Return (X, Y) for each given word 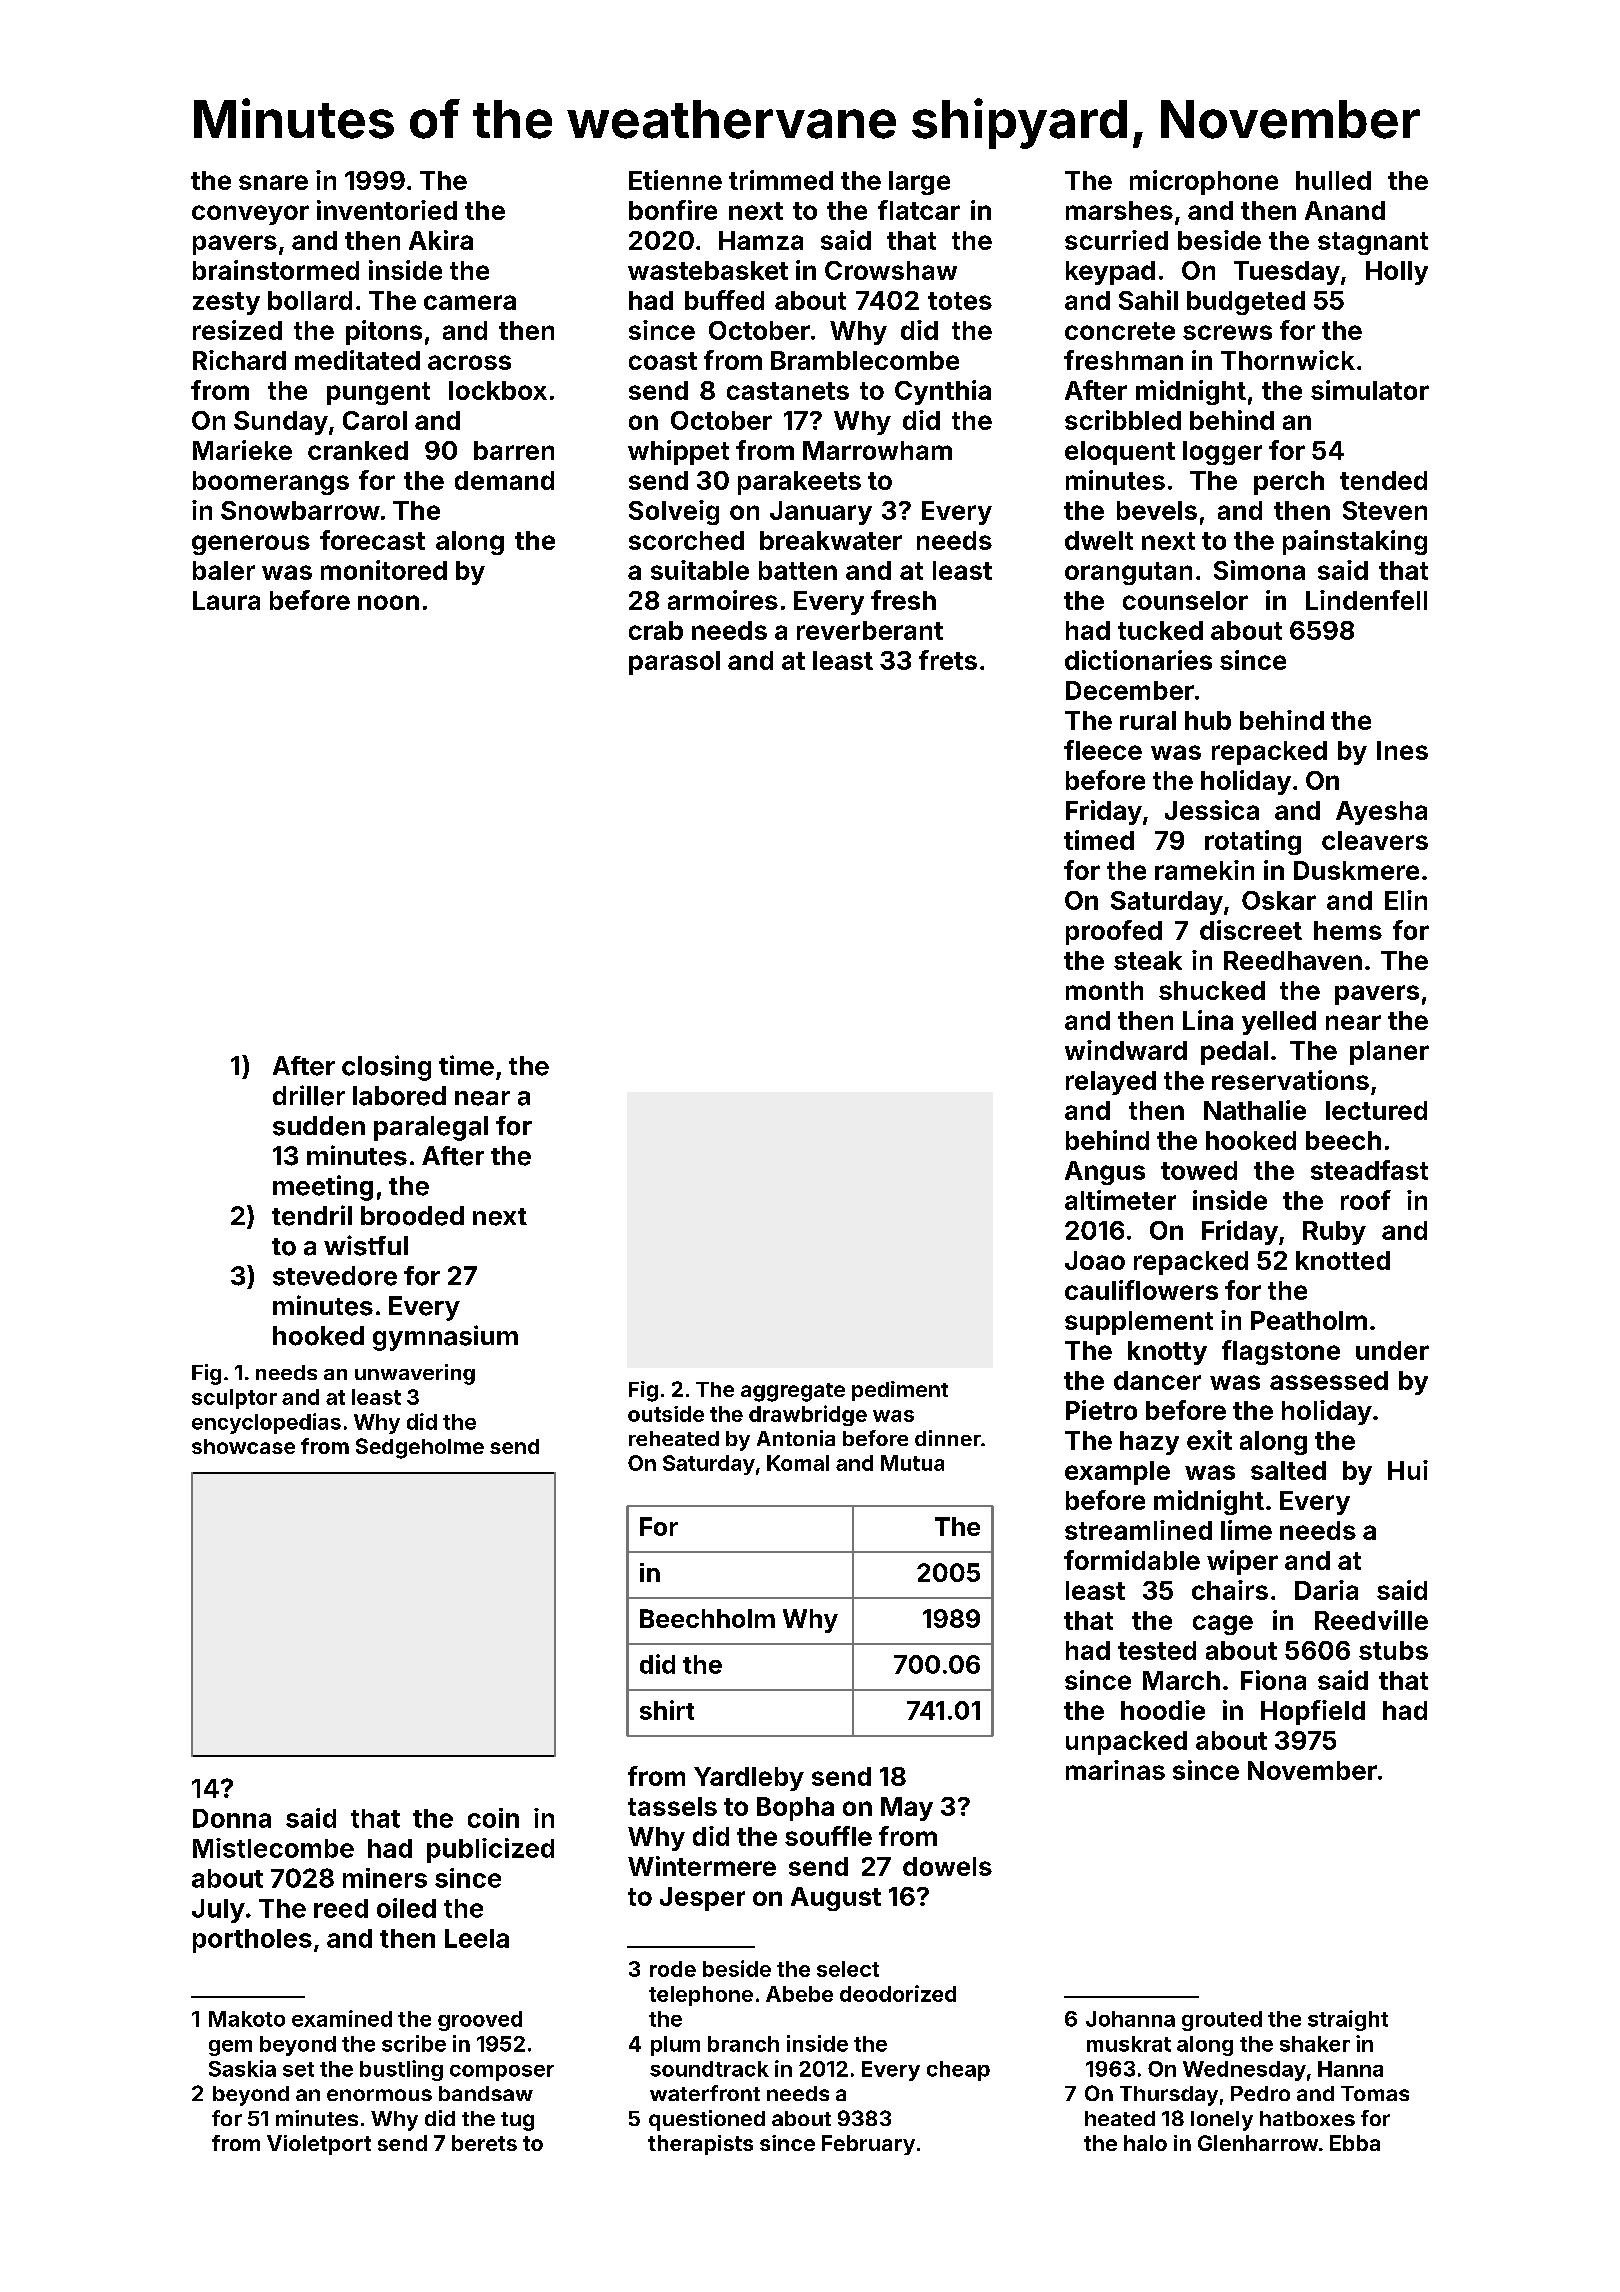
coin (493, 1818)
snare (273, 182)
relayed (1111, 1083)
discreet (1251, 930)
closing (386, 1068)
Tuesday (1287, 273)
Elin (1406, 900)
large (919, 183)
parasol (674, 663)
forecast (372, 540)
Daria (1326, 1590)
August (836, 1899)
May (907, 1809)
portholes (252, 1941)
